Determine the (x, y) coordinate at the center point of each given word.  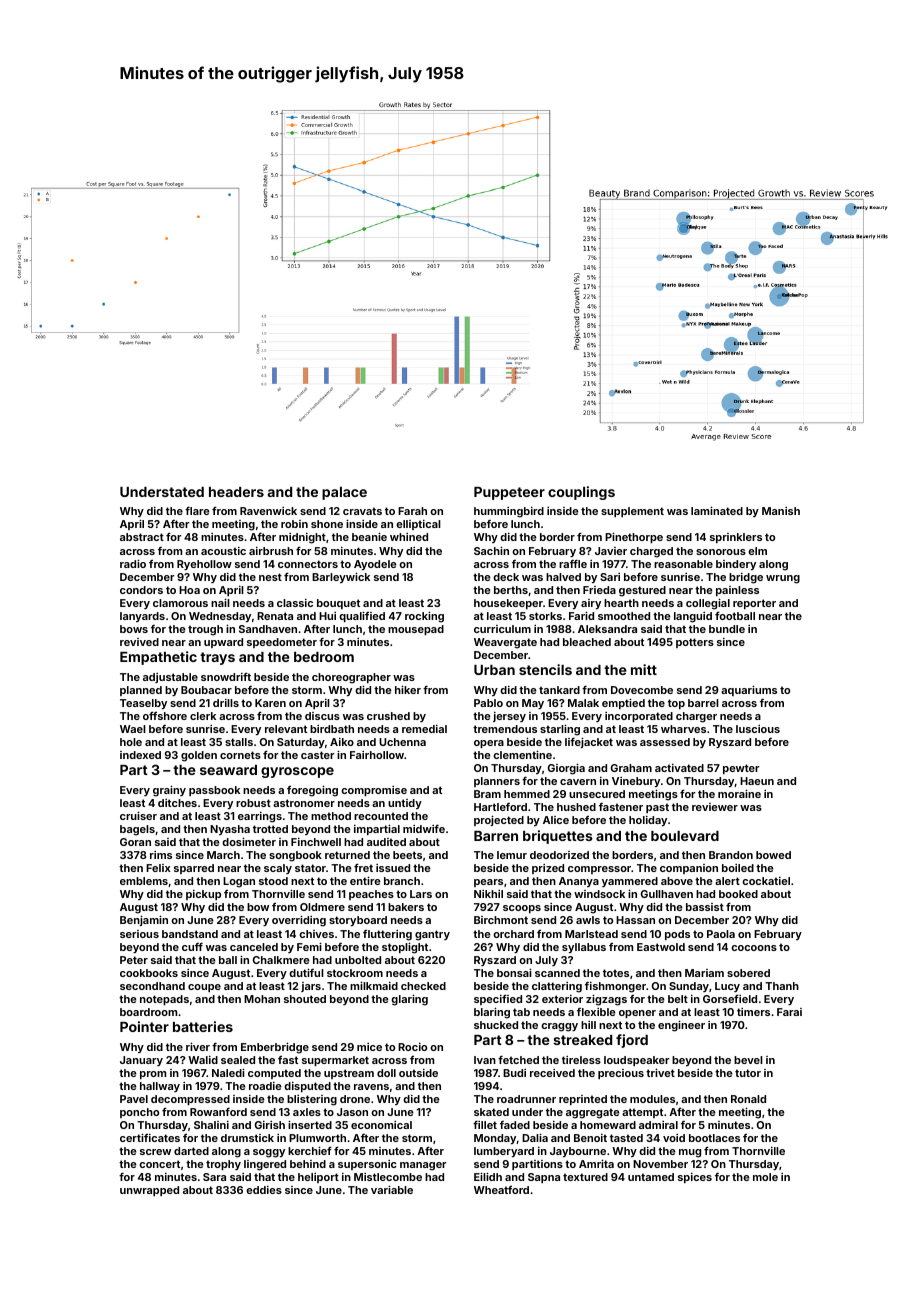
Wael (133, 729)
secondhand (152, 986)
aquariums (749, 690)
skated (491, 1112)
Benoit (590, 1138)
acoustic (223, 551)
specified (498, 999)
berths (511, 590)
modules (652, 1099)
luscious (758, 729)
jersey (509, 717)
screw (155, 1152)
